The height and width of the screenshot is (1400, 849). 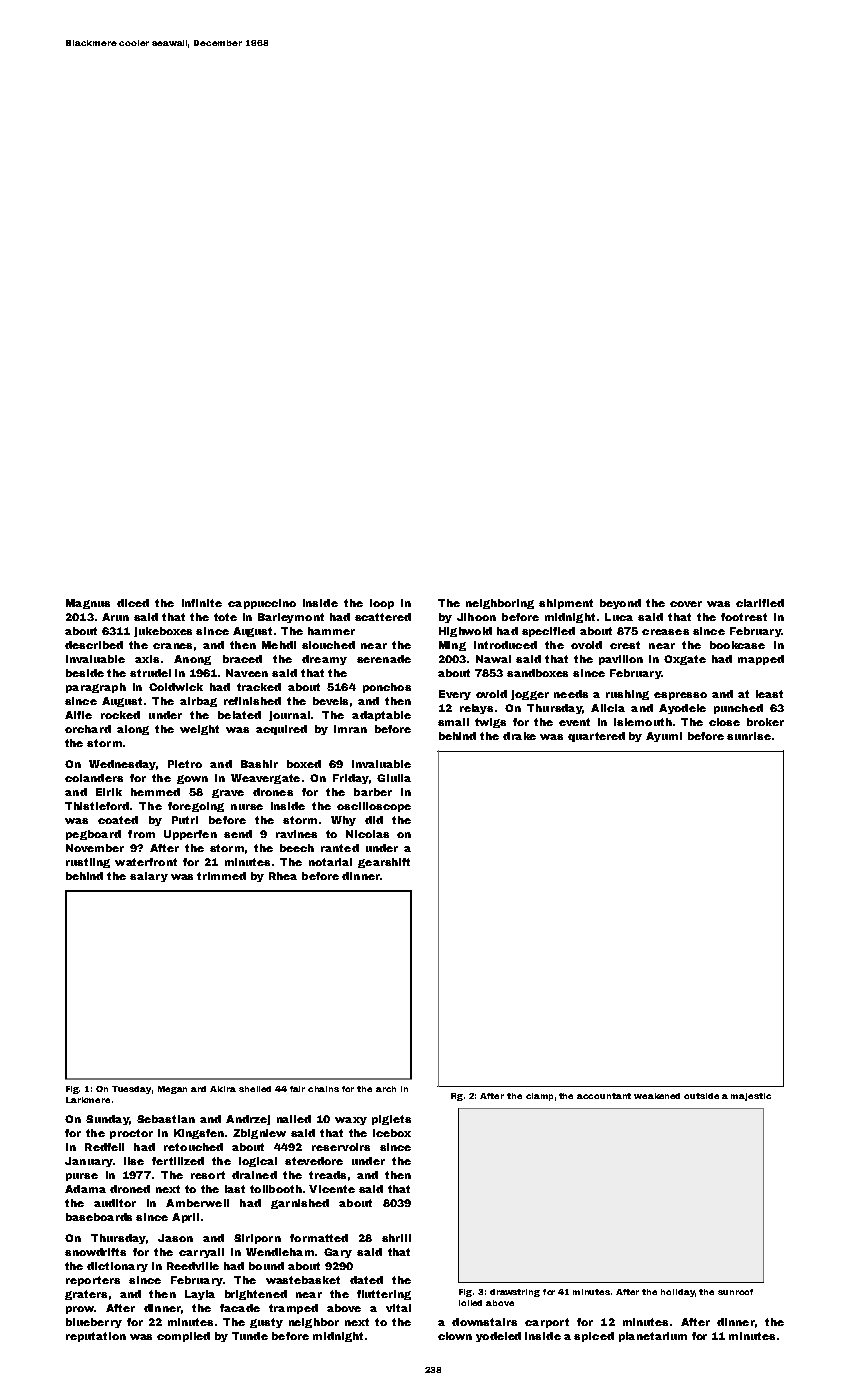 What do you see at coordinates (88, 729) in the screenshot?
I see `orchard` at bounding box center [88, 729].
